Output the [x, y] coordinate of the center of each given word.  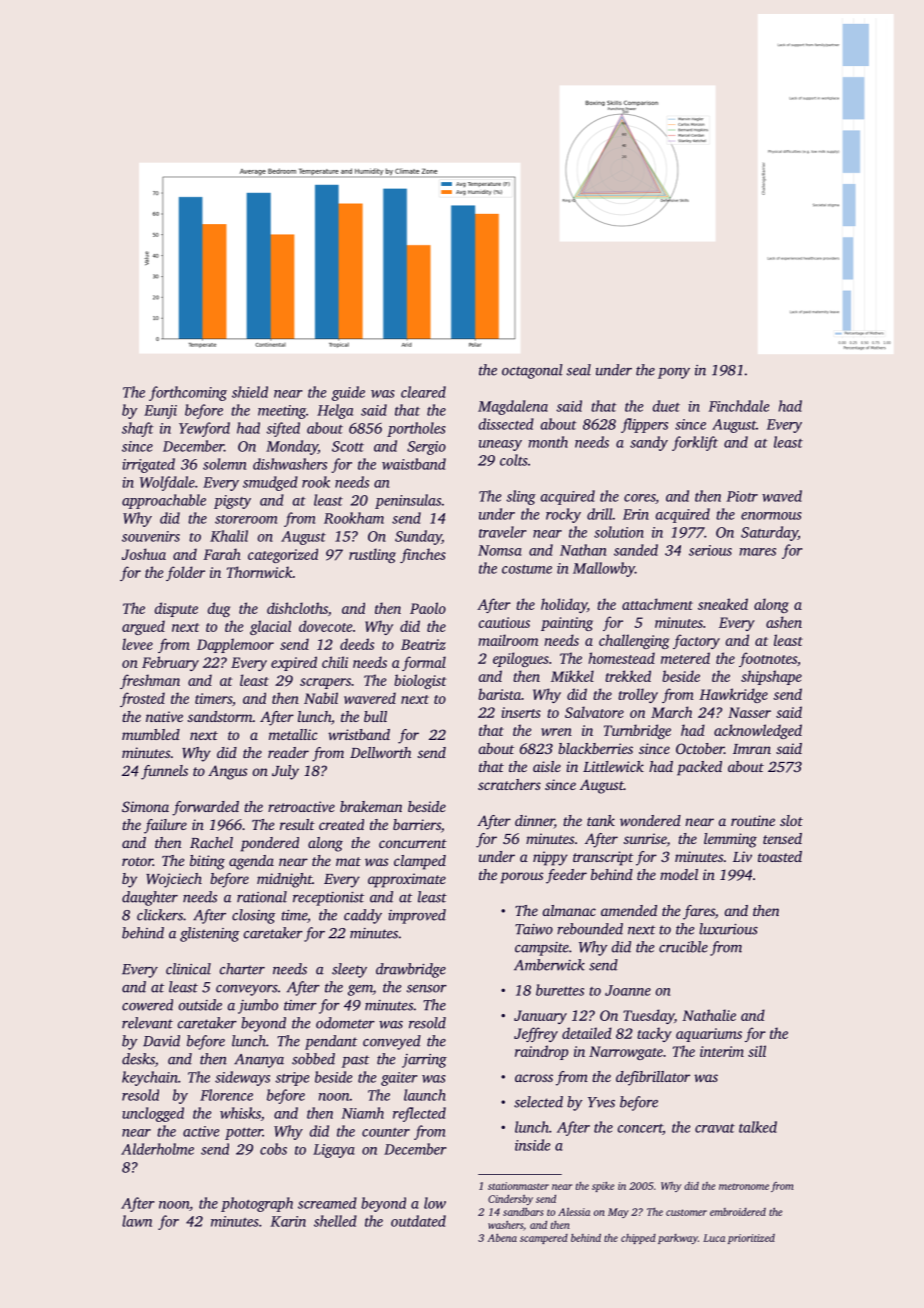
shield [250, 392]
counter [386, 1132]
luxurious [728, 929]
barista [499, 694]
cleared [423, 392]
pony [674, 373]
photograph [257, 1204]
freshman [150, 681]
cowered [147, 1005]
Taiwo [534, 929]
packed [699, 768]
